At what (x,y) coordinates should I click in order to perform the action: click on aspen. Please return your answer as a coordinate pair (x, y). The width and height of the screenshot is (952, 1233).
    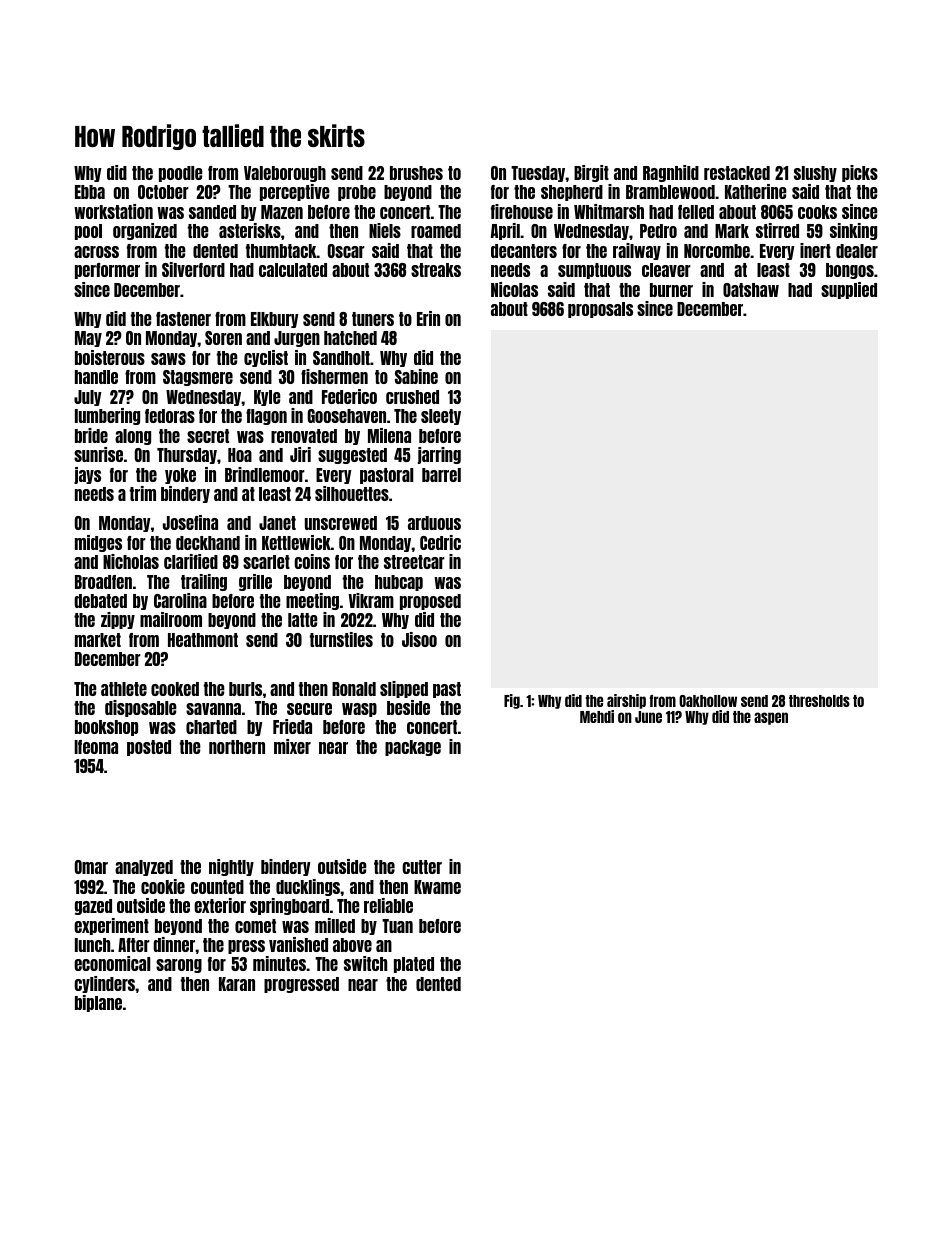
    Looking at the image, I should click on (771, 718).
